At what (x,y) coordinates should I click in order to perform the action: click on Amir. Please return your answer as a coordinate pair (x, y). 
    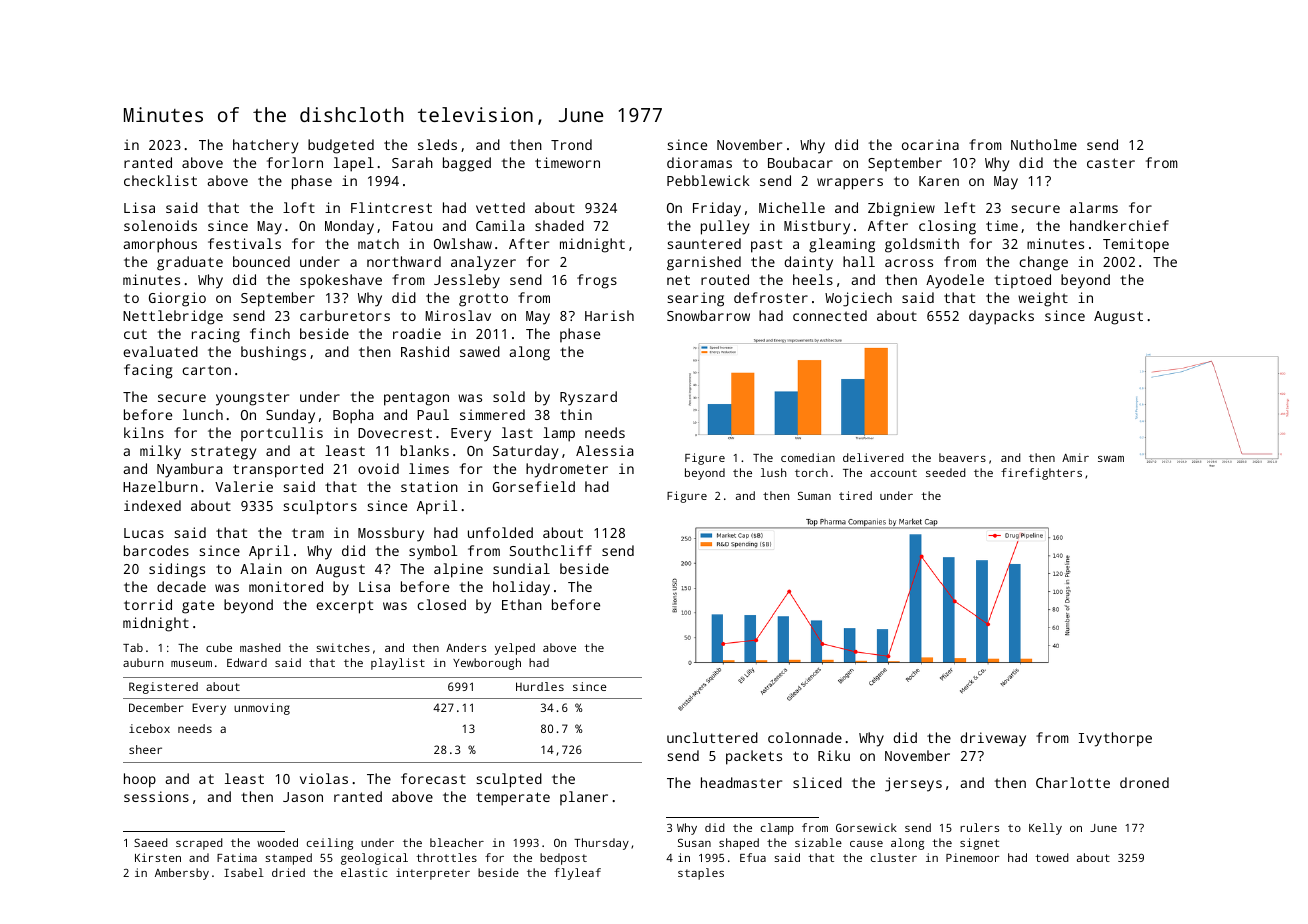
    Looking at the image, I should click on (1075, 457).
